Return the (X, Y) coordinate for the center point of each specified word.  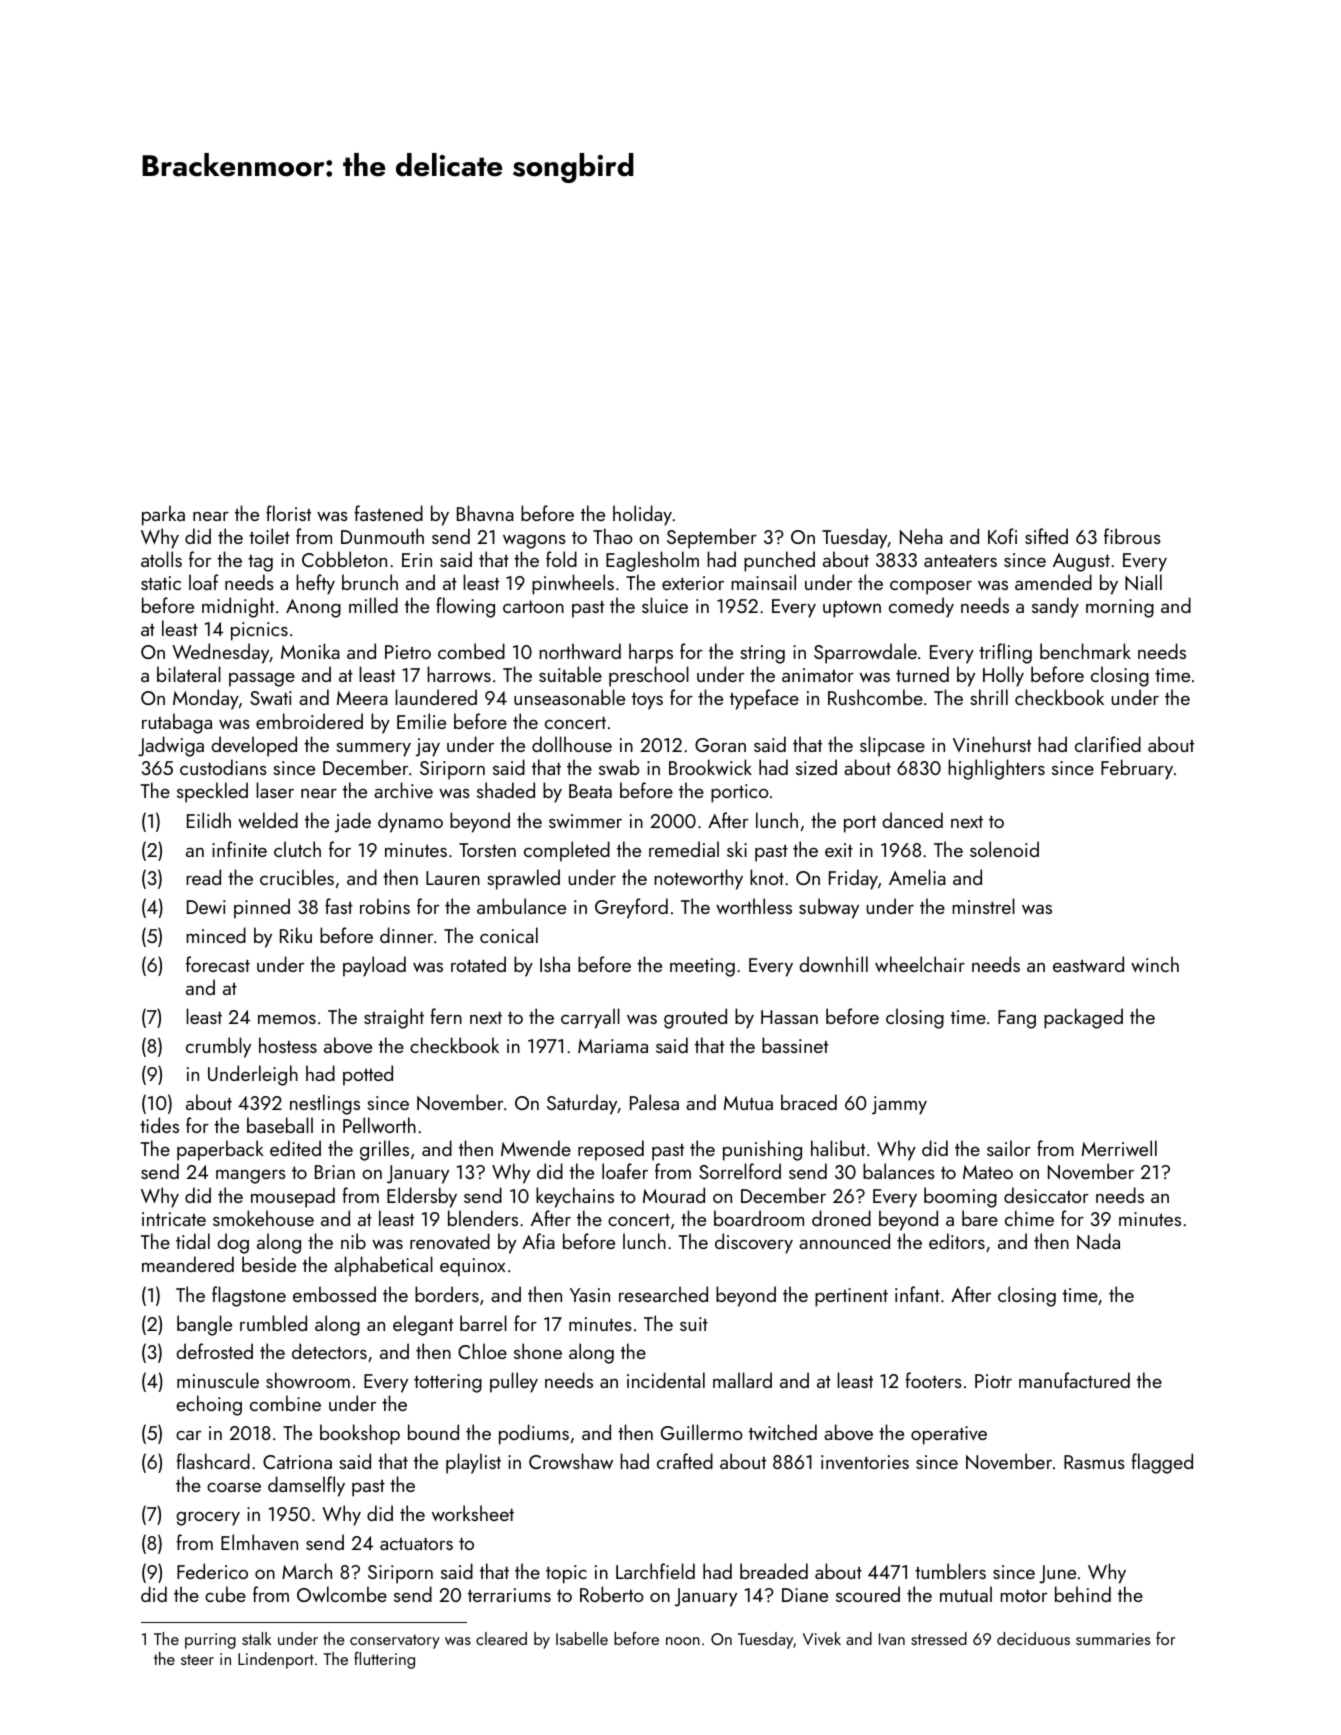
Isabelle (582, 1638)
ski (737, 849)
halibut (838, 1148)
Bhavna (485, 513)
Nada (1098, 1241)
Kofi (1002, 536)
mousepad (293, 1197)
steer (197, 1659)
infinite (239, 849)
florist (288, 513)
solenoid (1004, 849)
